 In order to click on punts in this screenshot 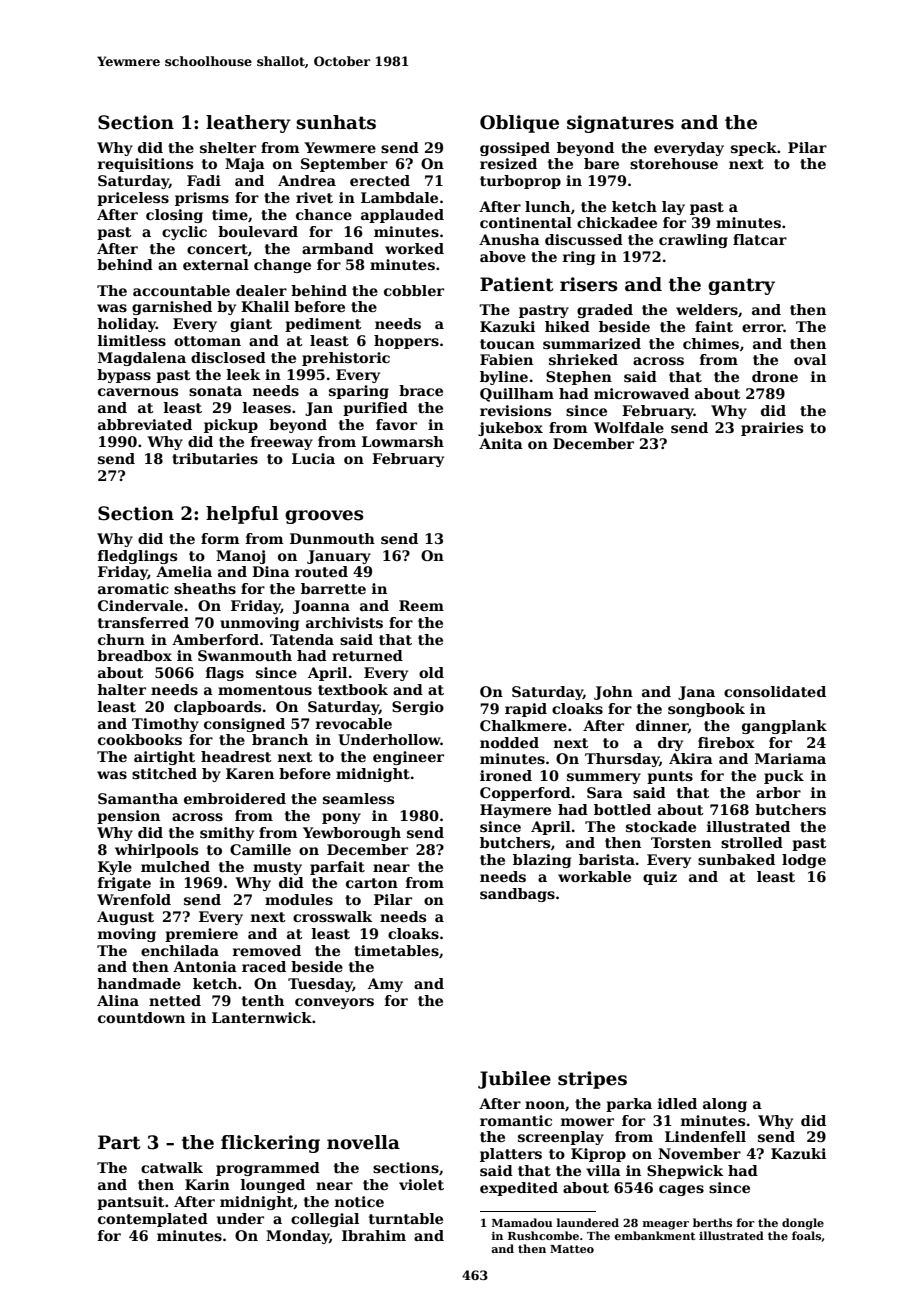, I will do `click(670, 777)`.
